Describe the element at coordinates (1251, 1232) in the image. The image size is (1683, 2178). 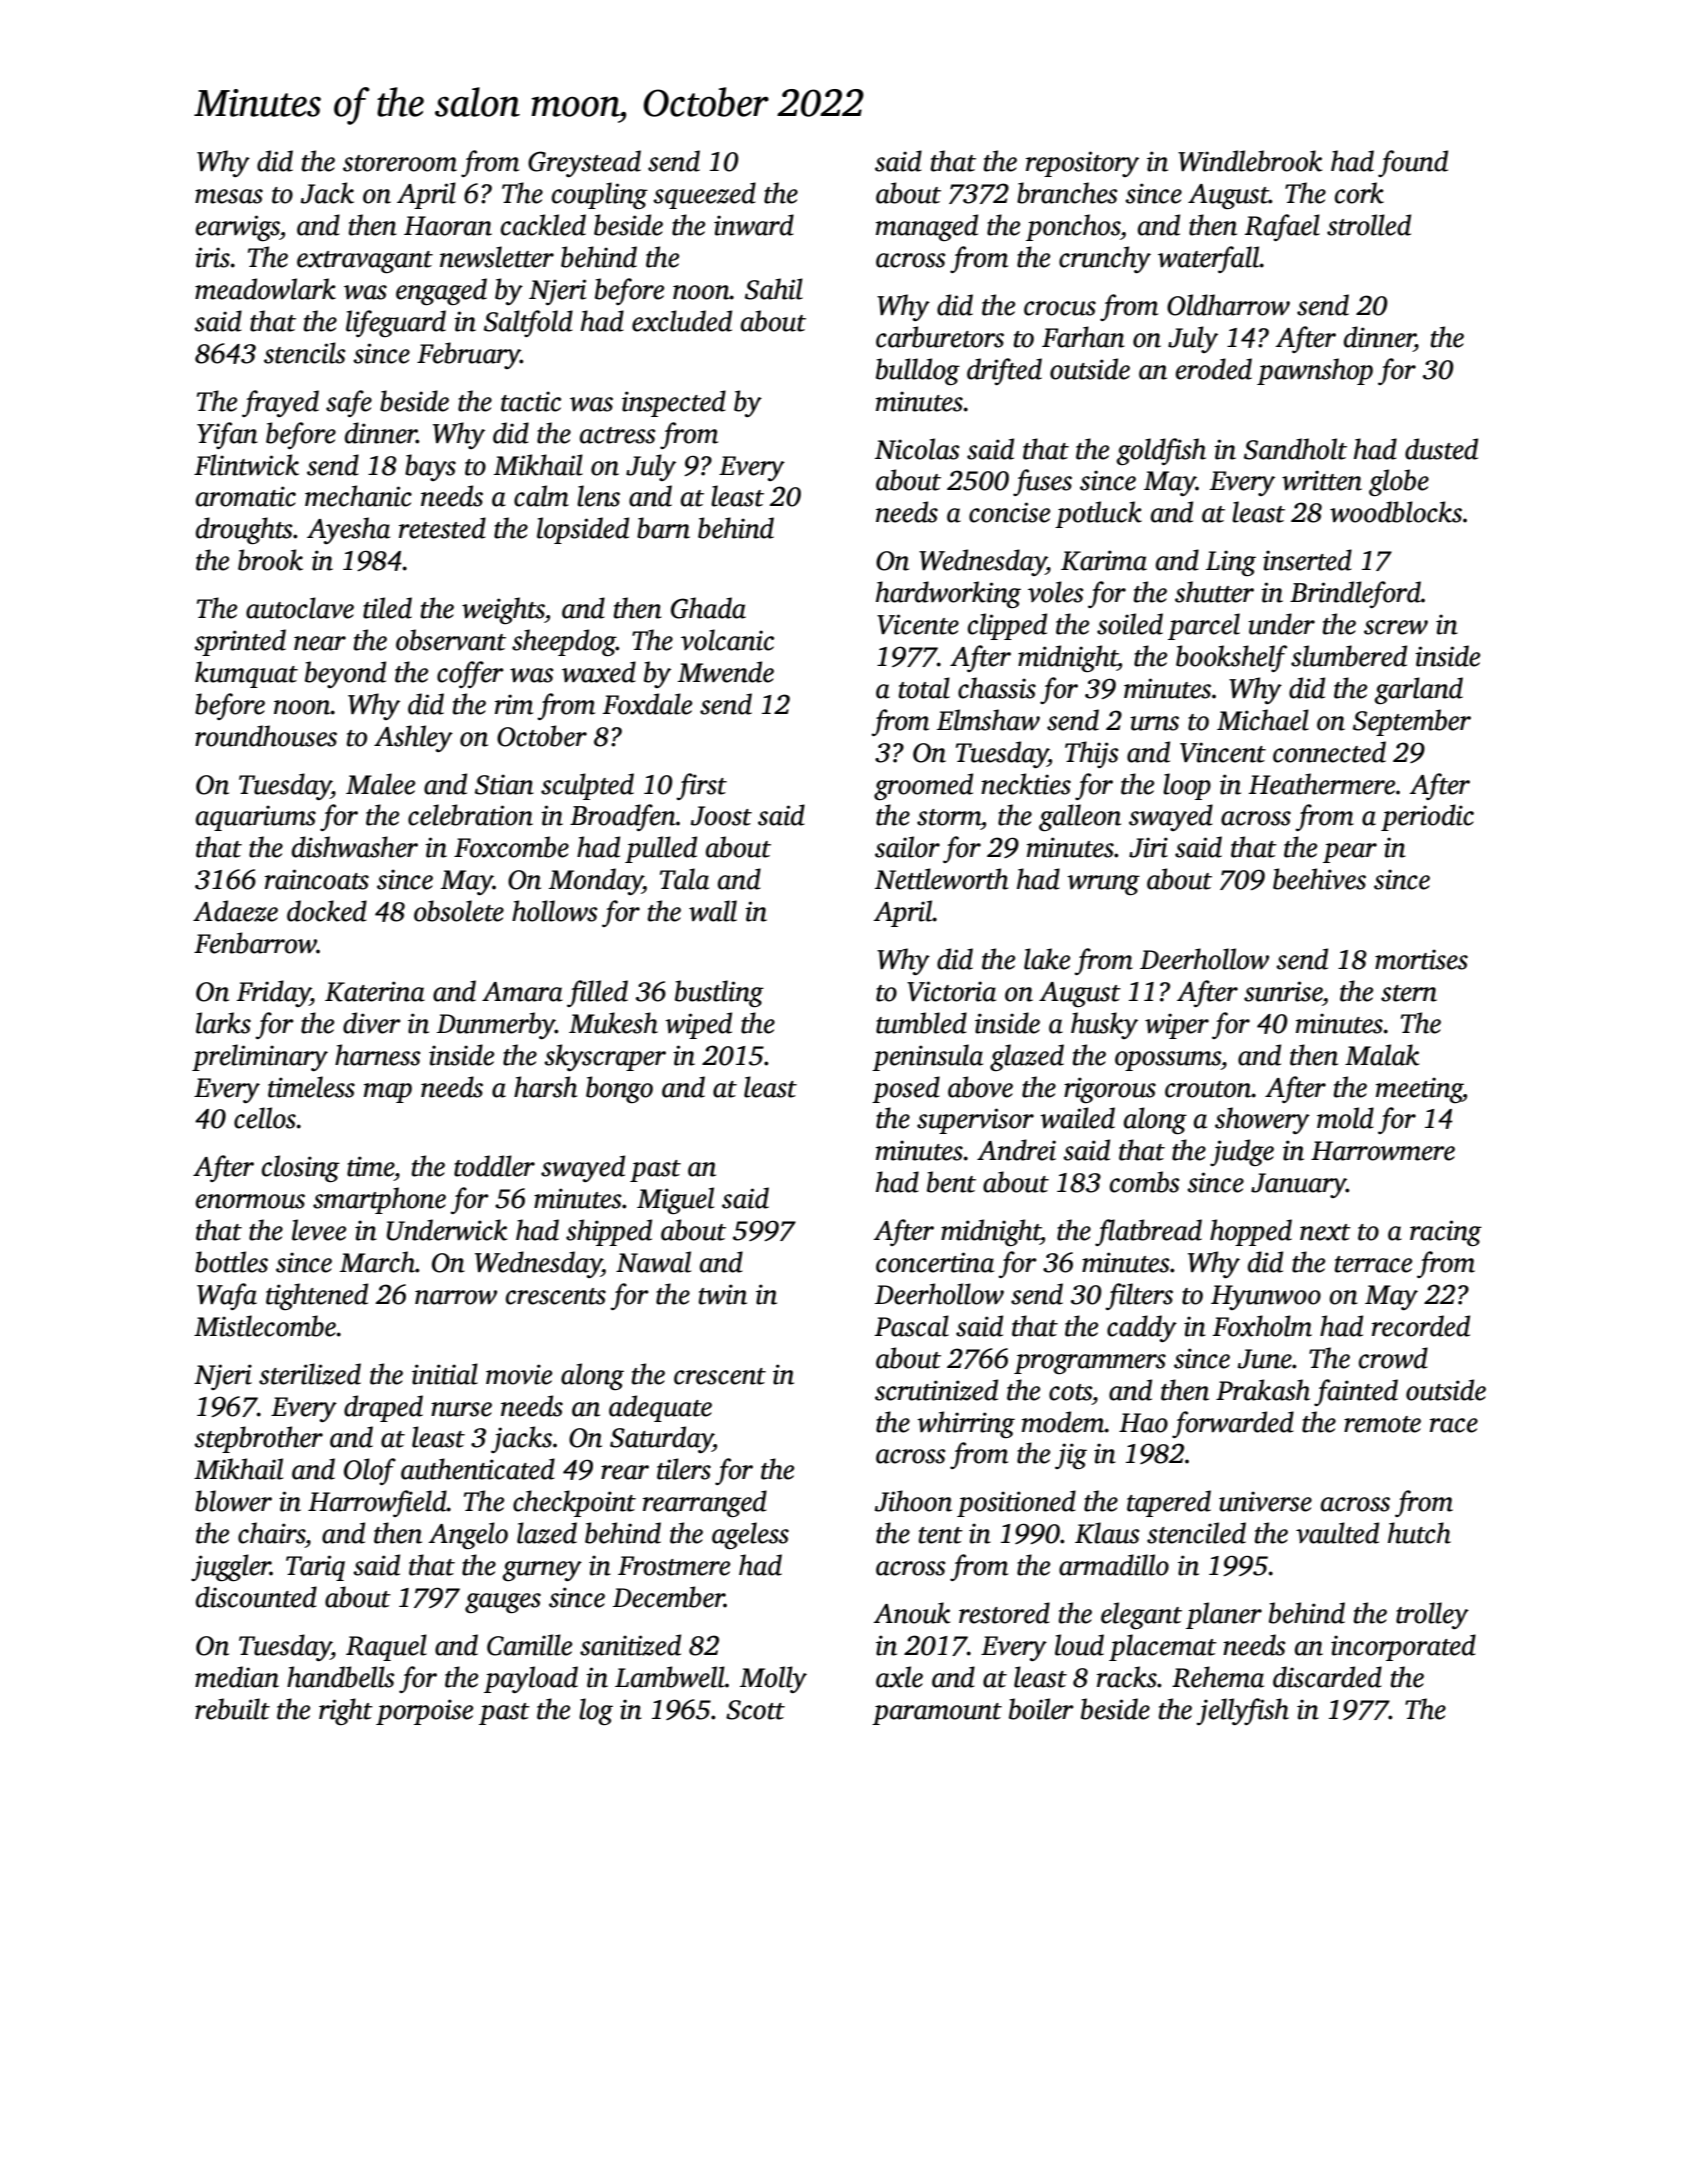
I see `hopped` at that location.
